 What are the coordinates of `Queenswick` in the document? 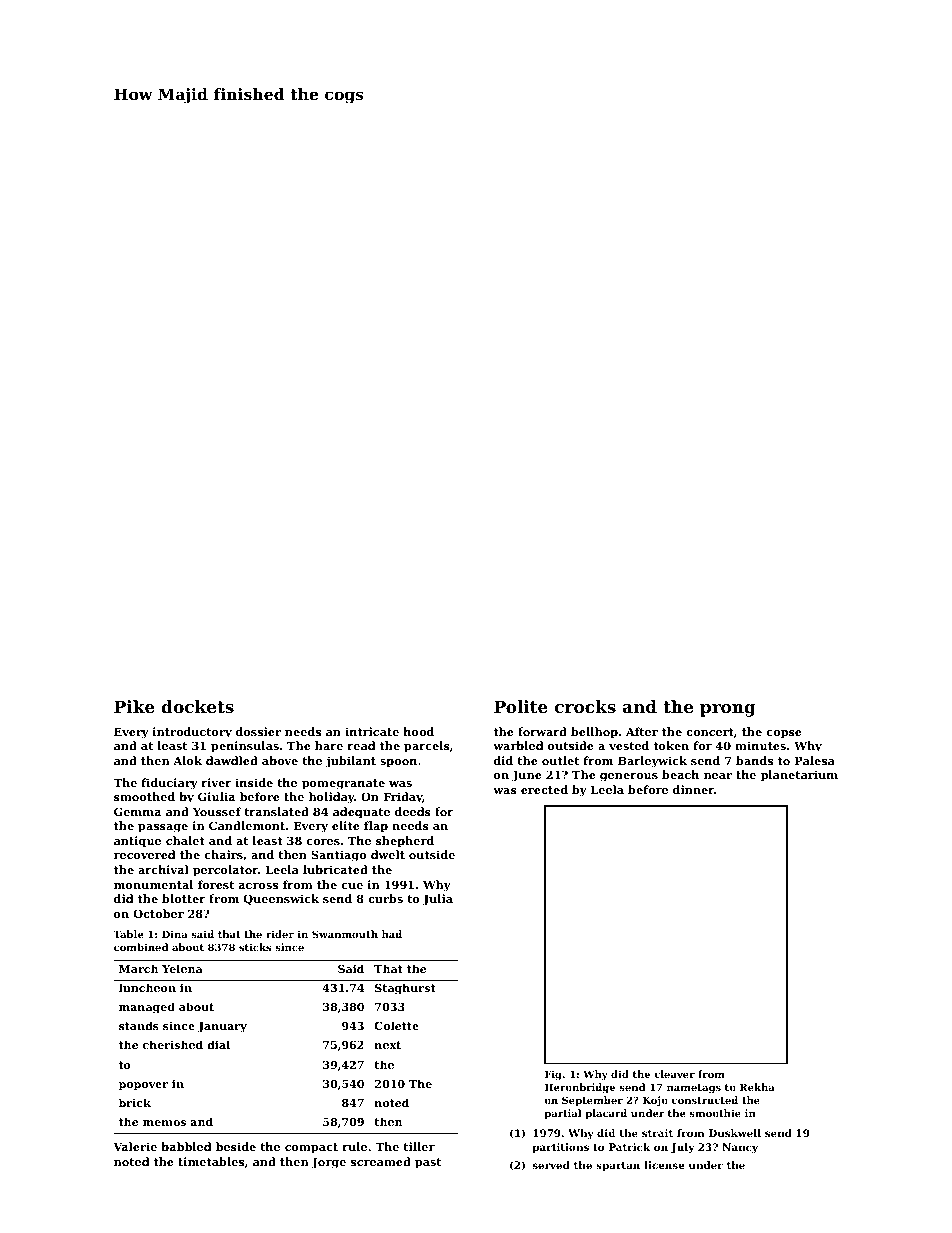 It's located at (281, 899).
